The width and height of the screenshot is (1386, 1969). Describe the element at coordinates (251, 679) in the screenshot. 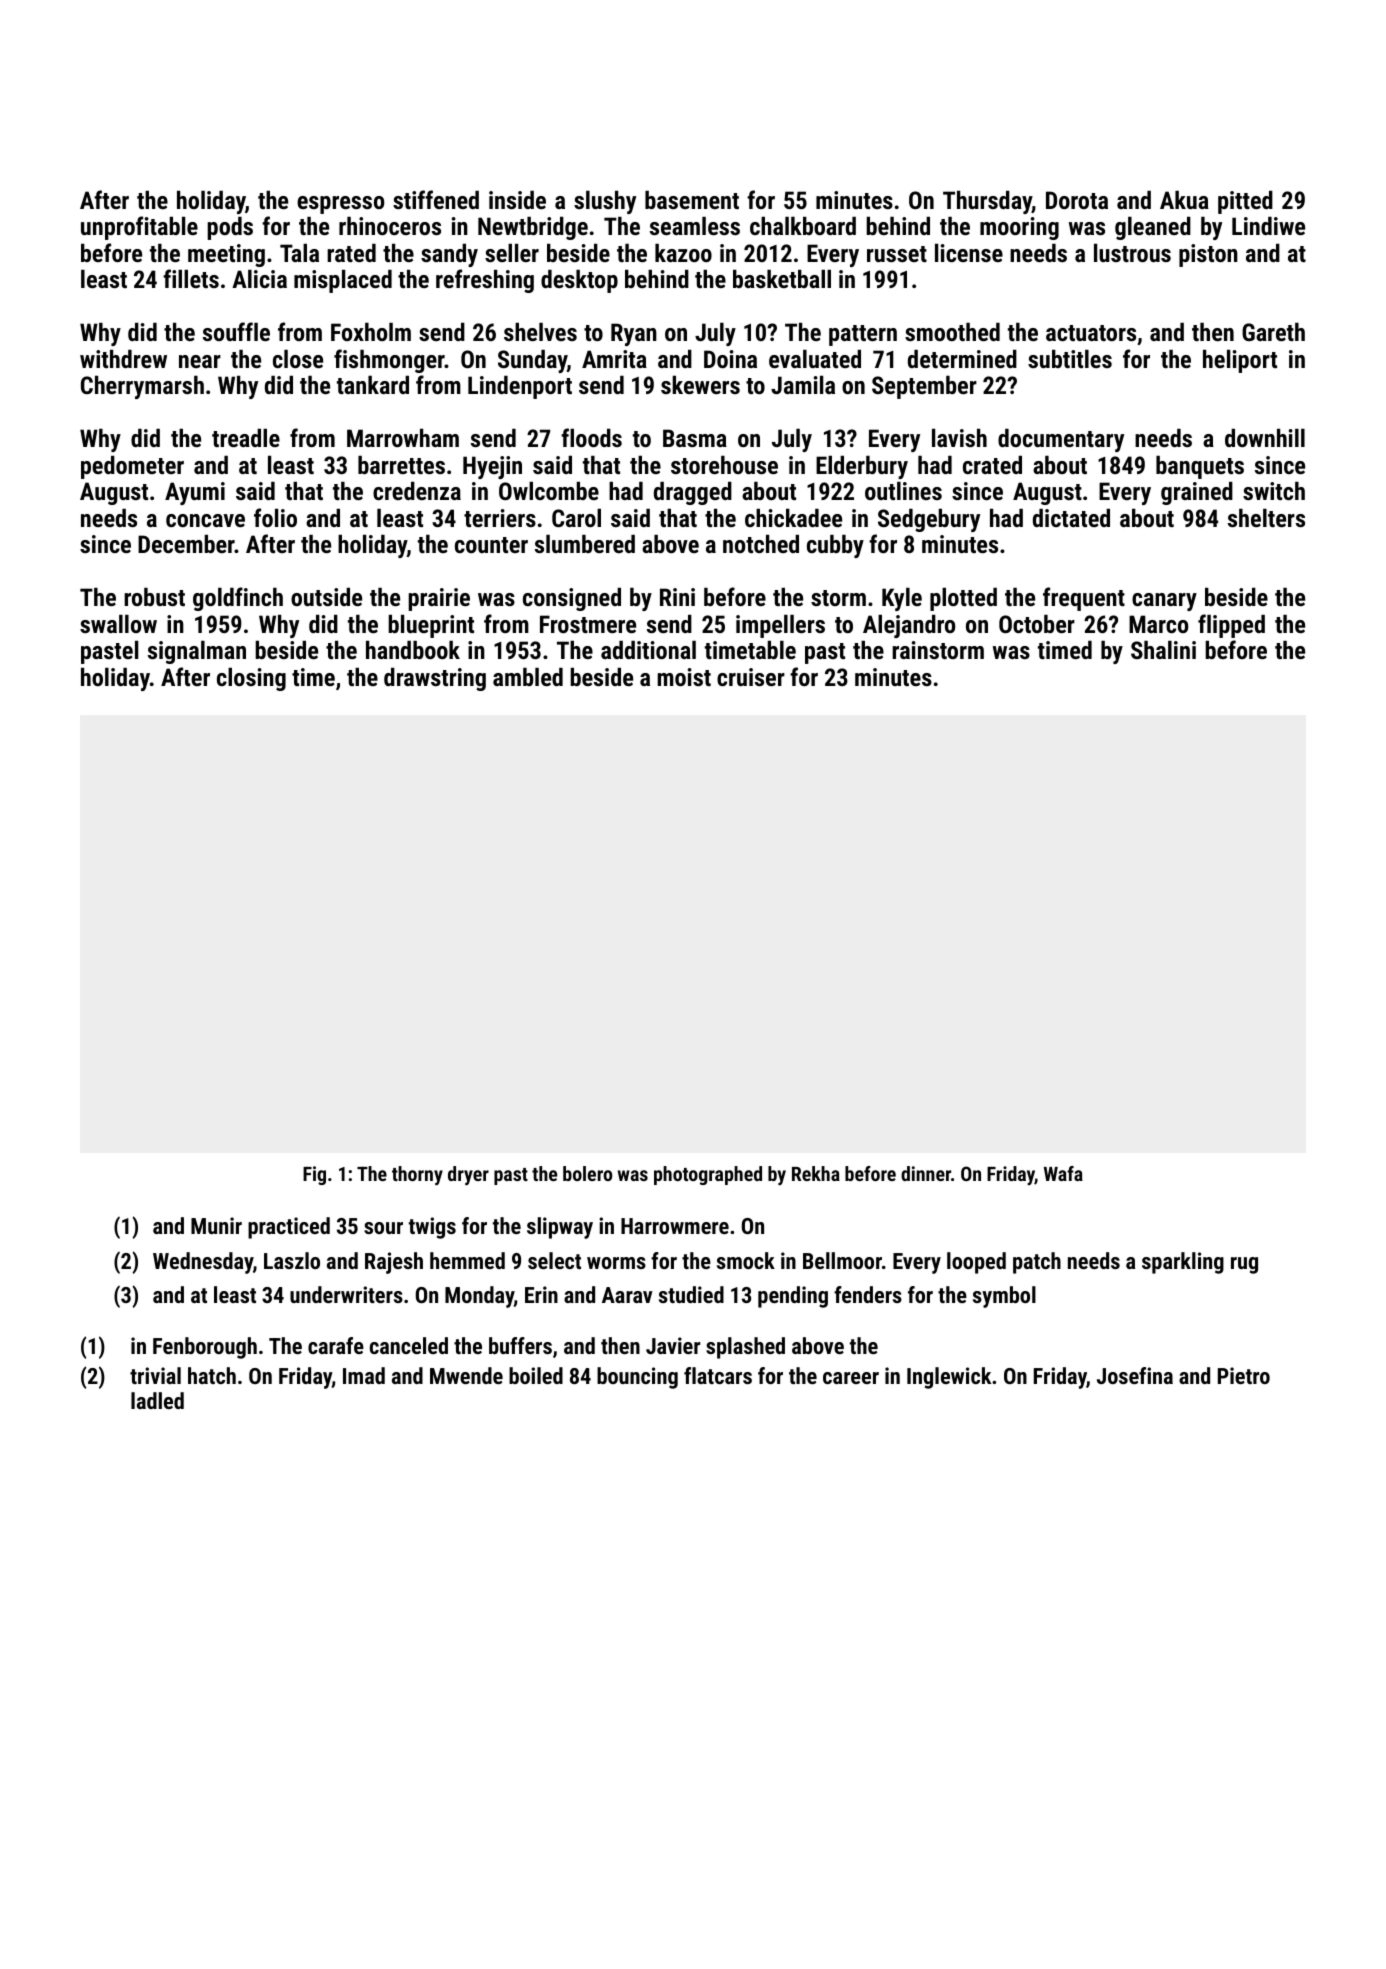

I see `closing` at that location.
